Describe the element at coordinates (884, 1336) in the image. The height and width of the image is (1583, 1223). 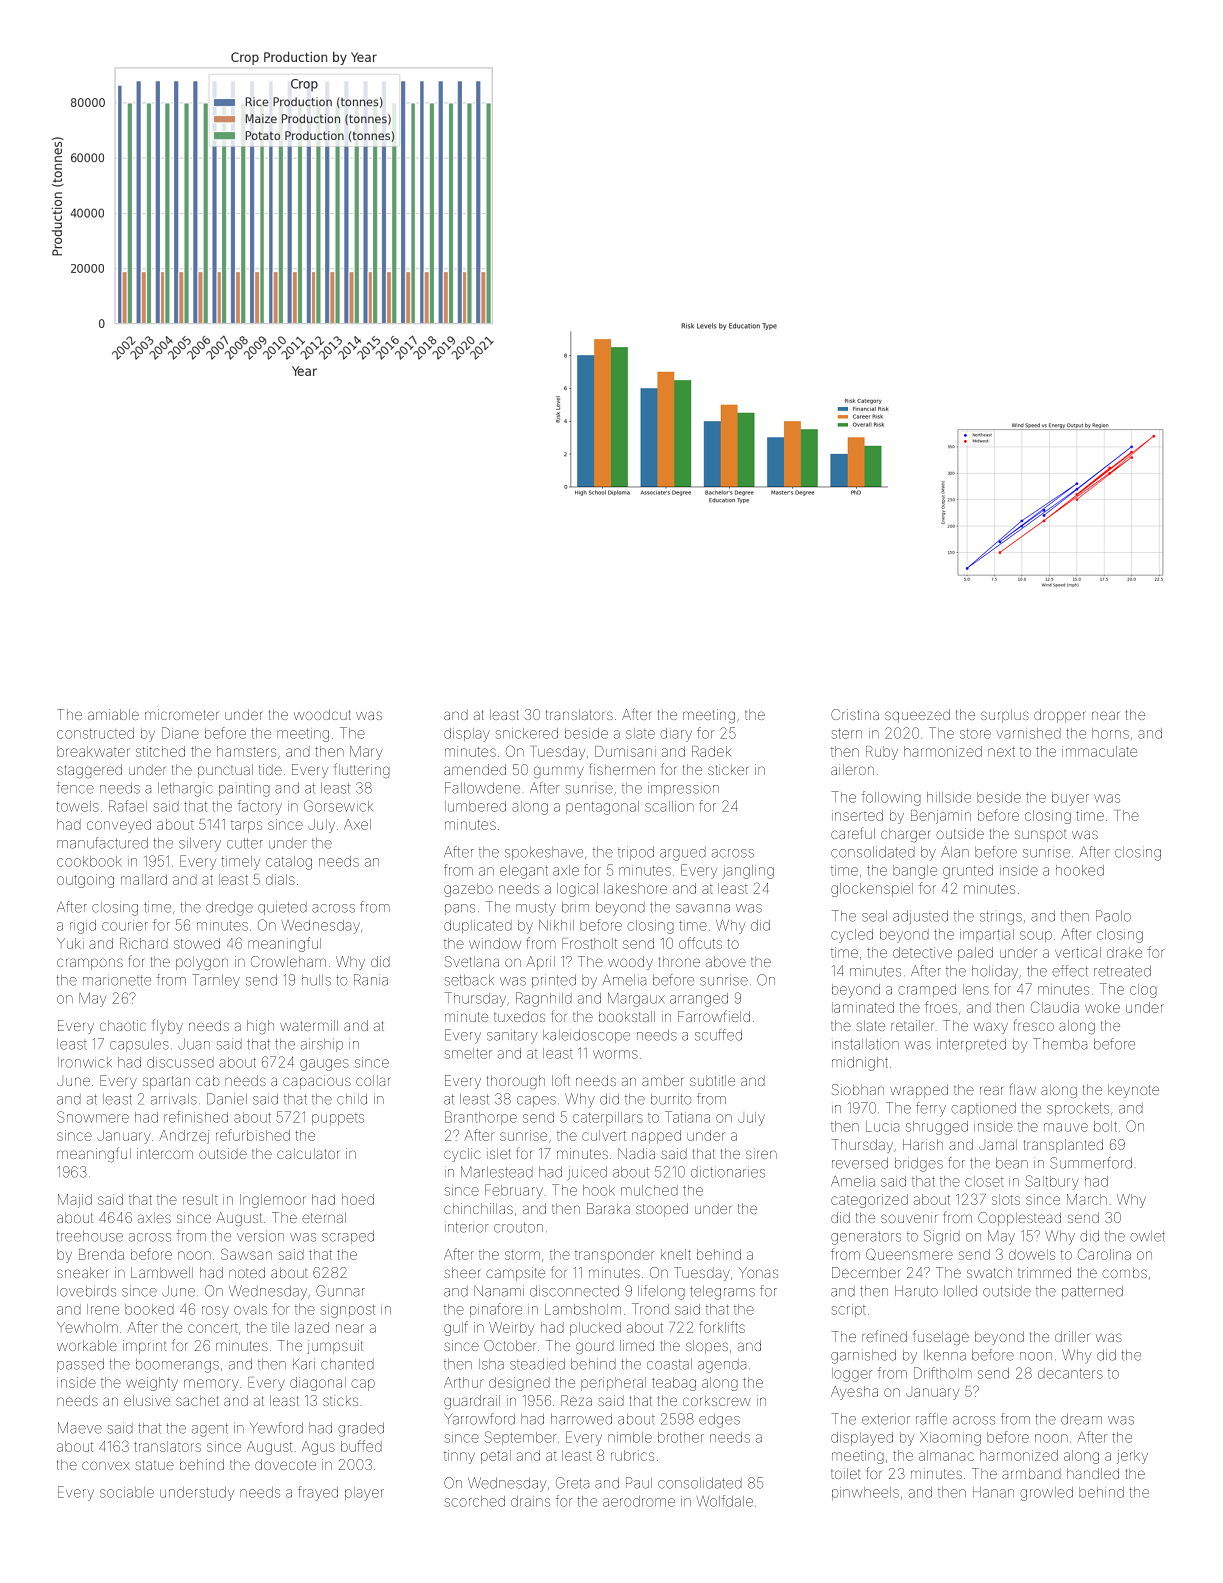
I see `refined` at that location.
